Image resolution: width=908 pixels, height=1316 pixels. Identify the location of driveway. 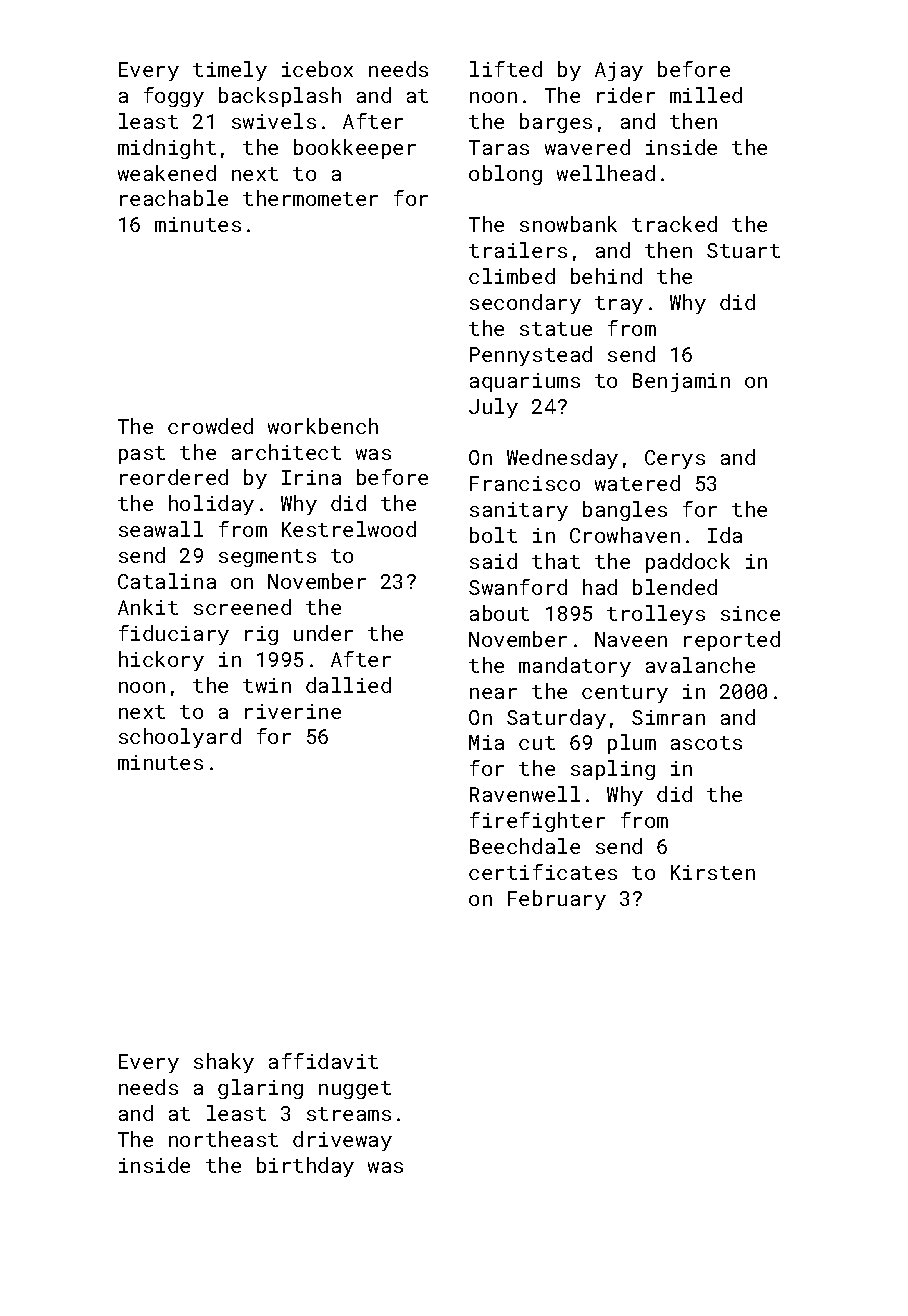
(342, 1141).
